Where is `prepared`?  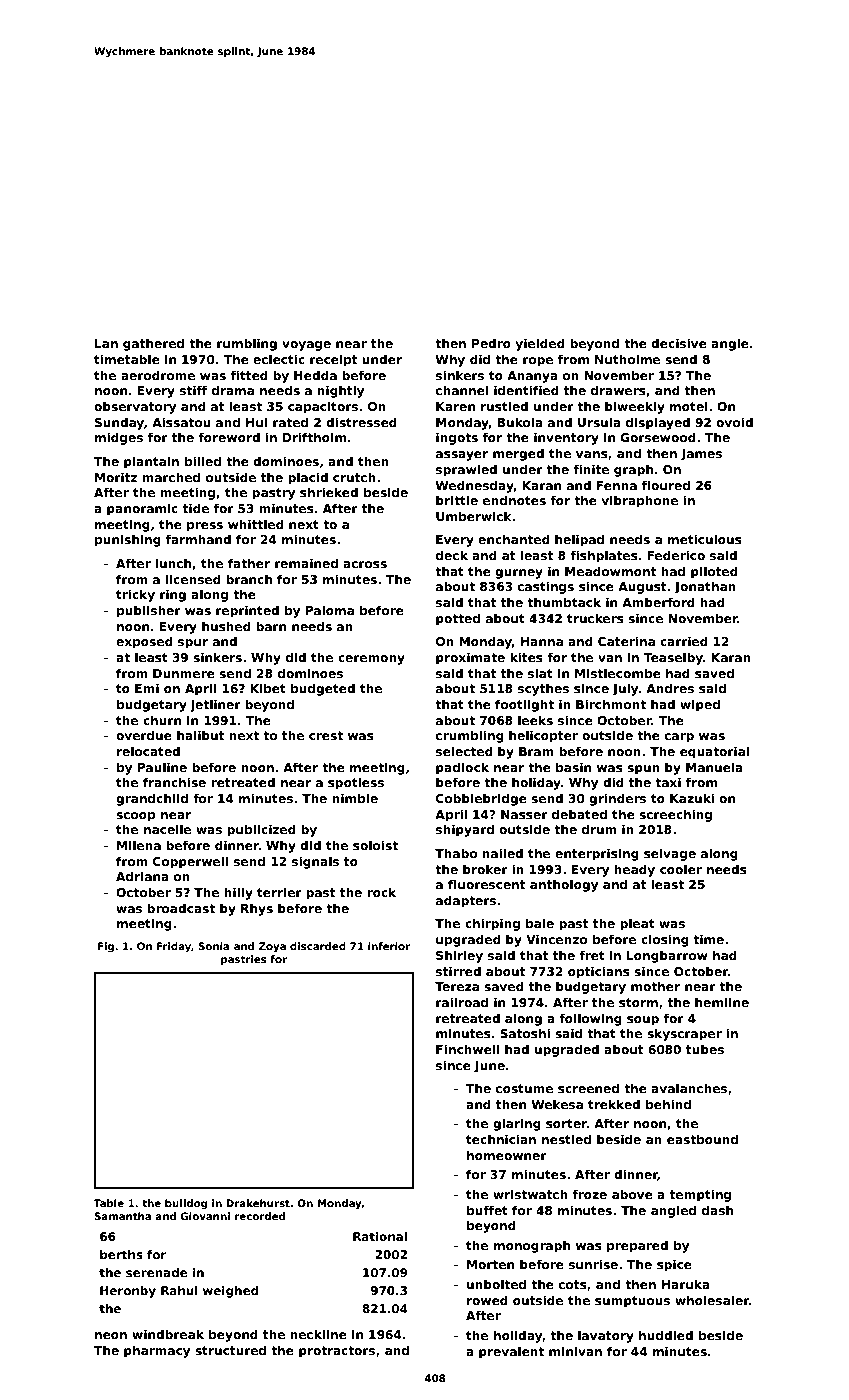
prepared is located at coordinates (637, 1246).
